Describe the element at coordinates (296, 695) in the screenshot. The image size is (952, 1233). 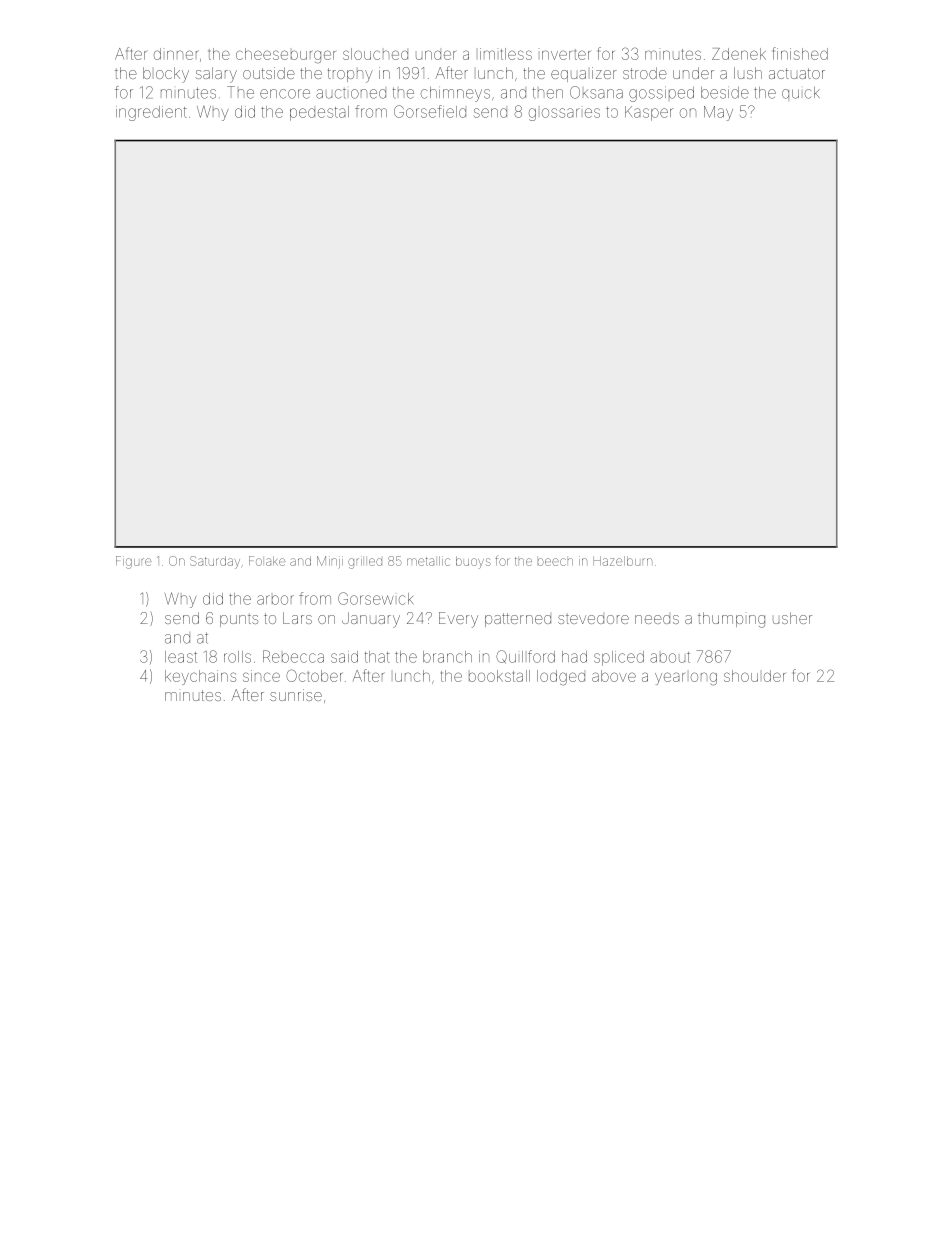
I see `sunrise` at that location.
